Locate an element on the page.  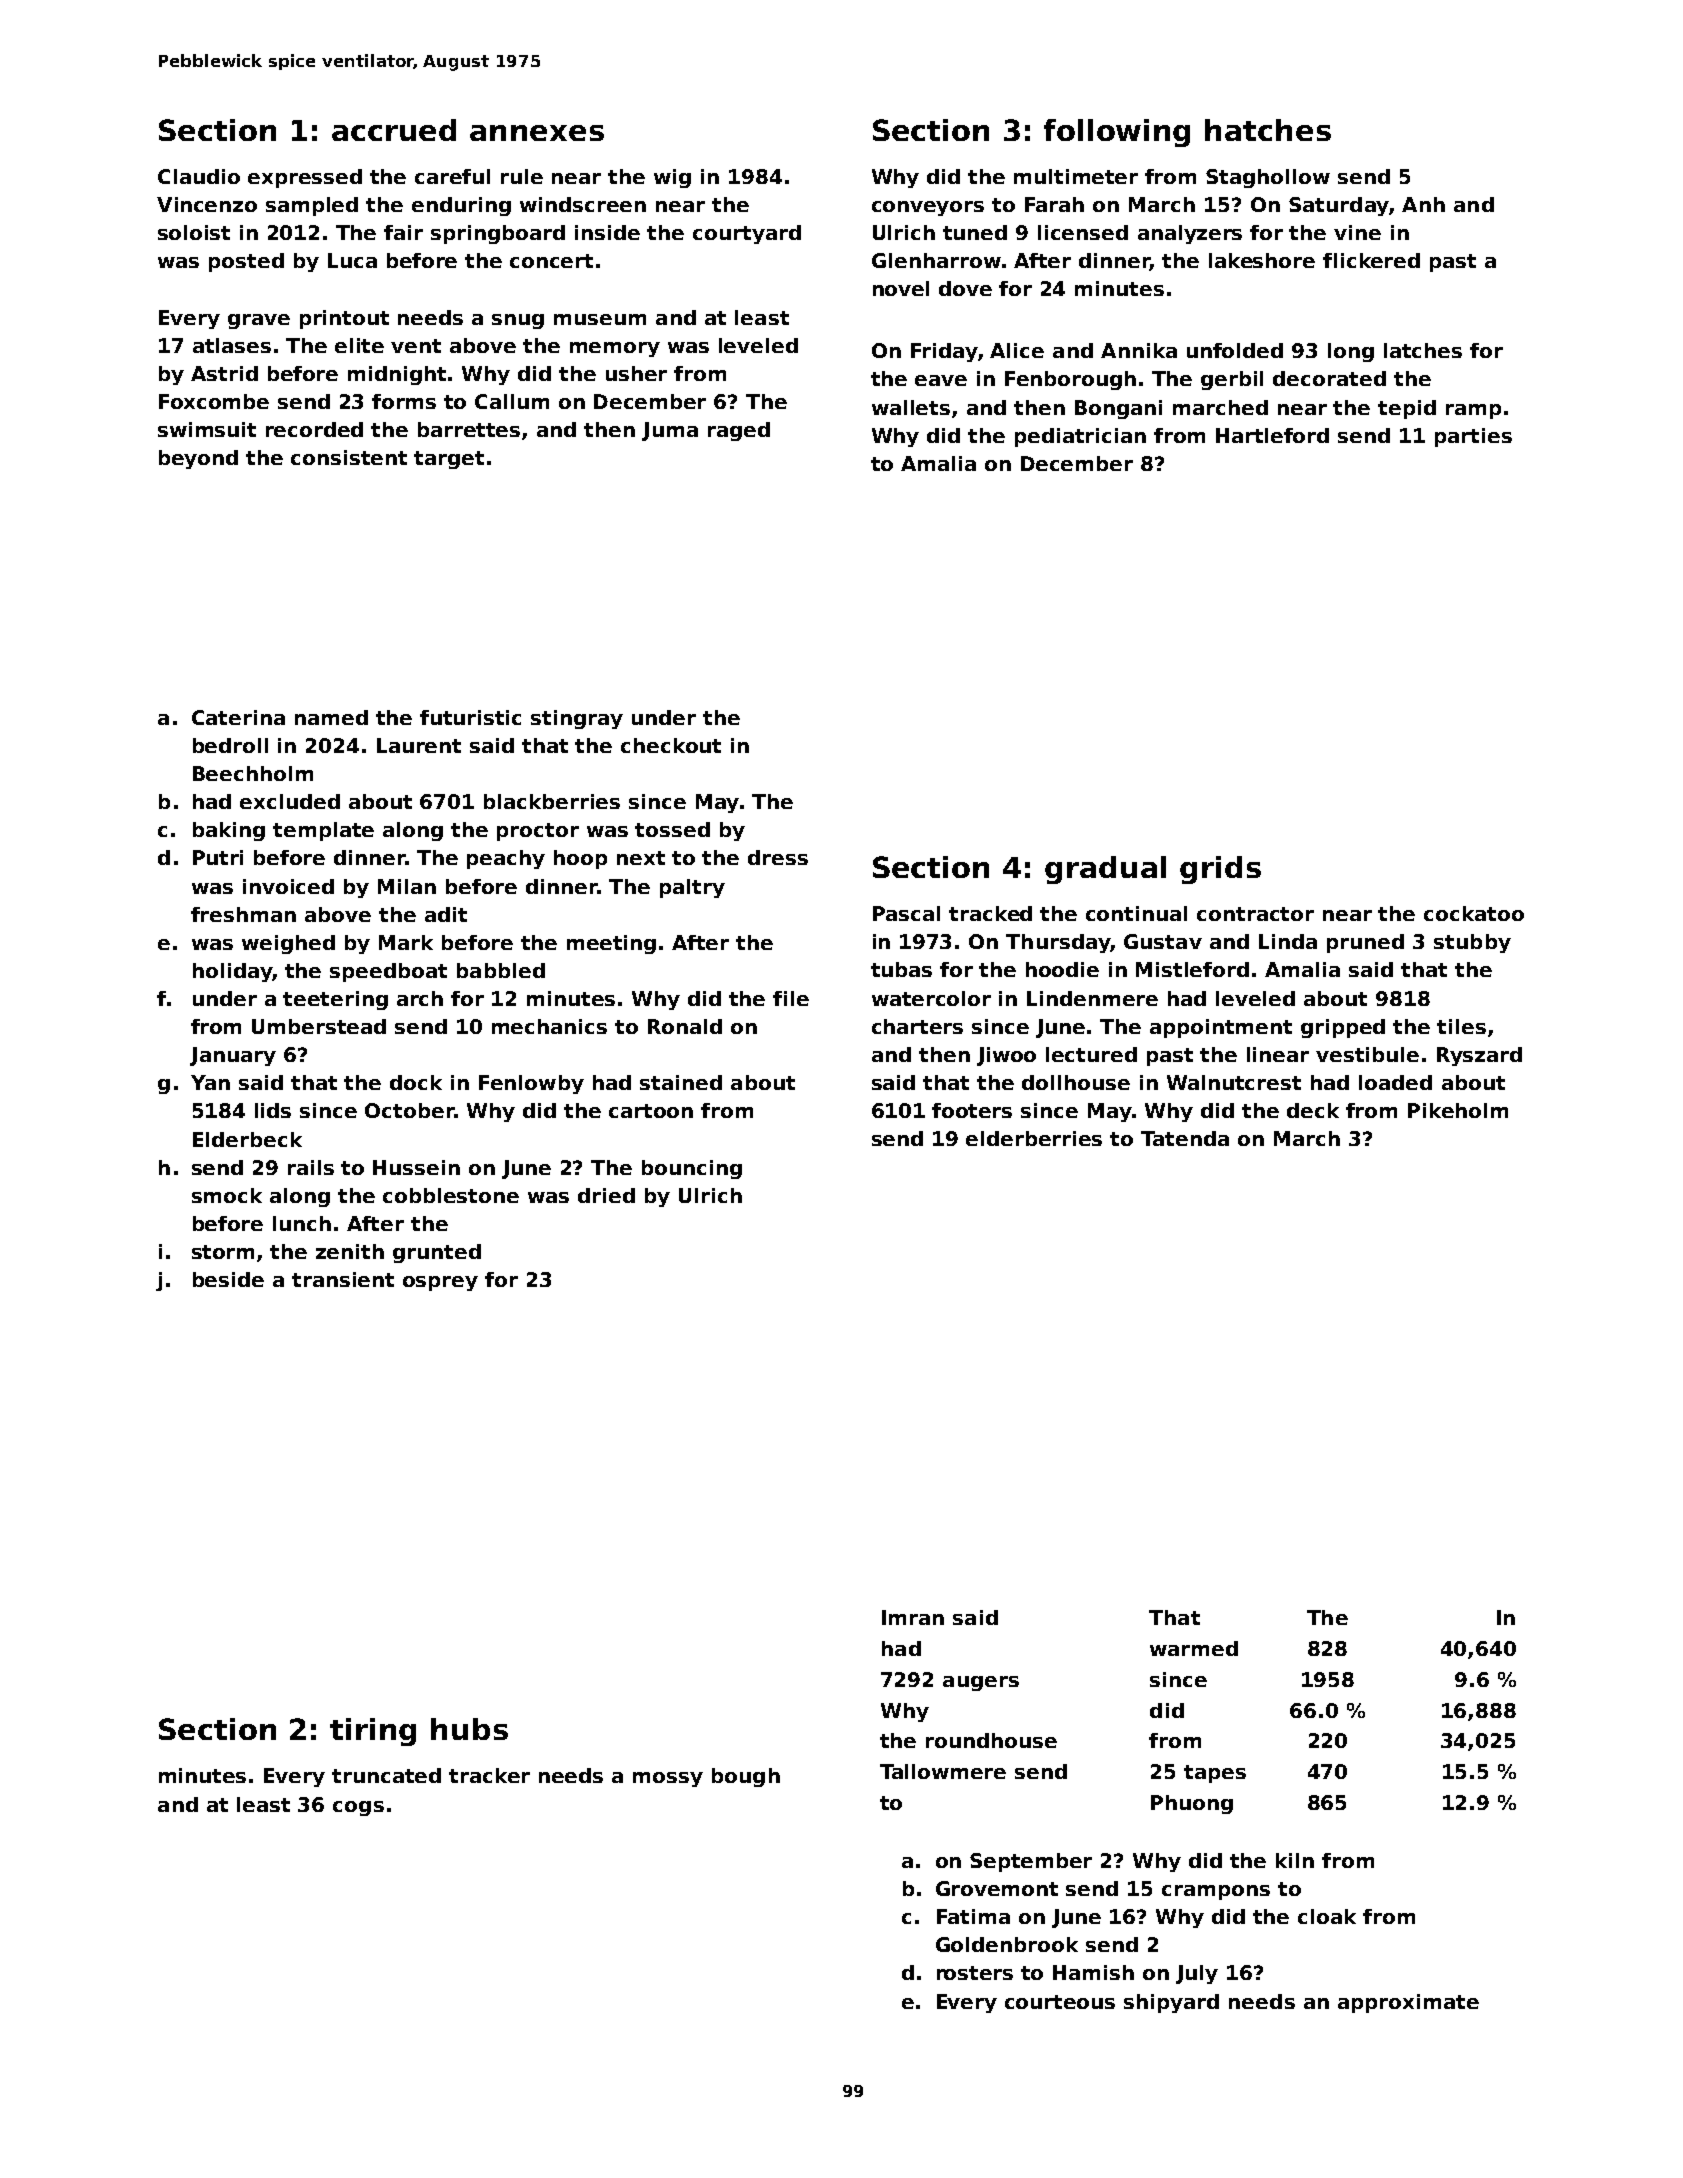
accrued is located at coordinates (394, 130).
